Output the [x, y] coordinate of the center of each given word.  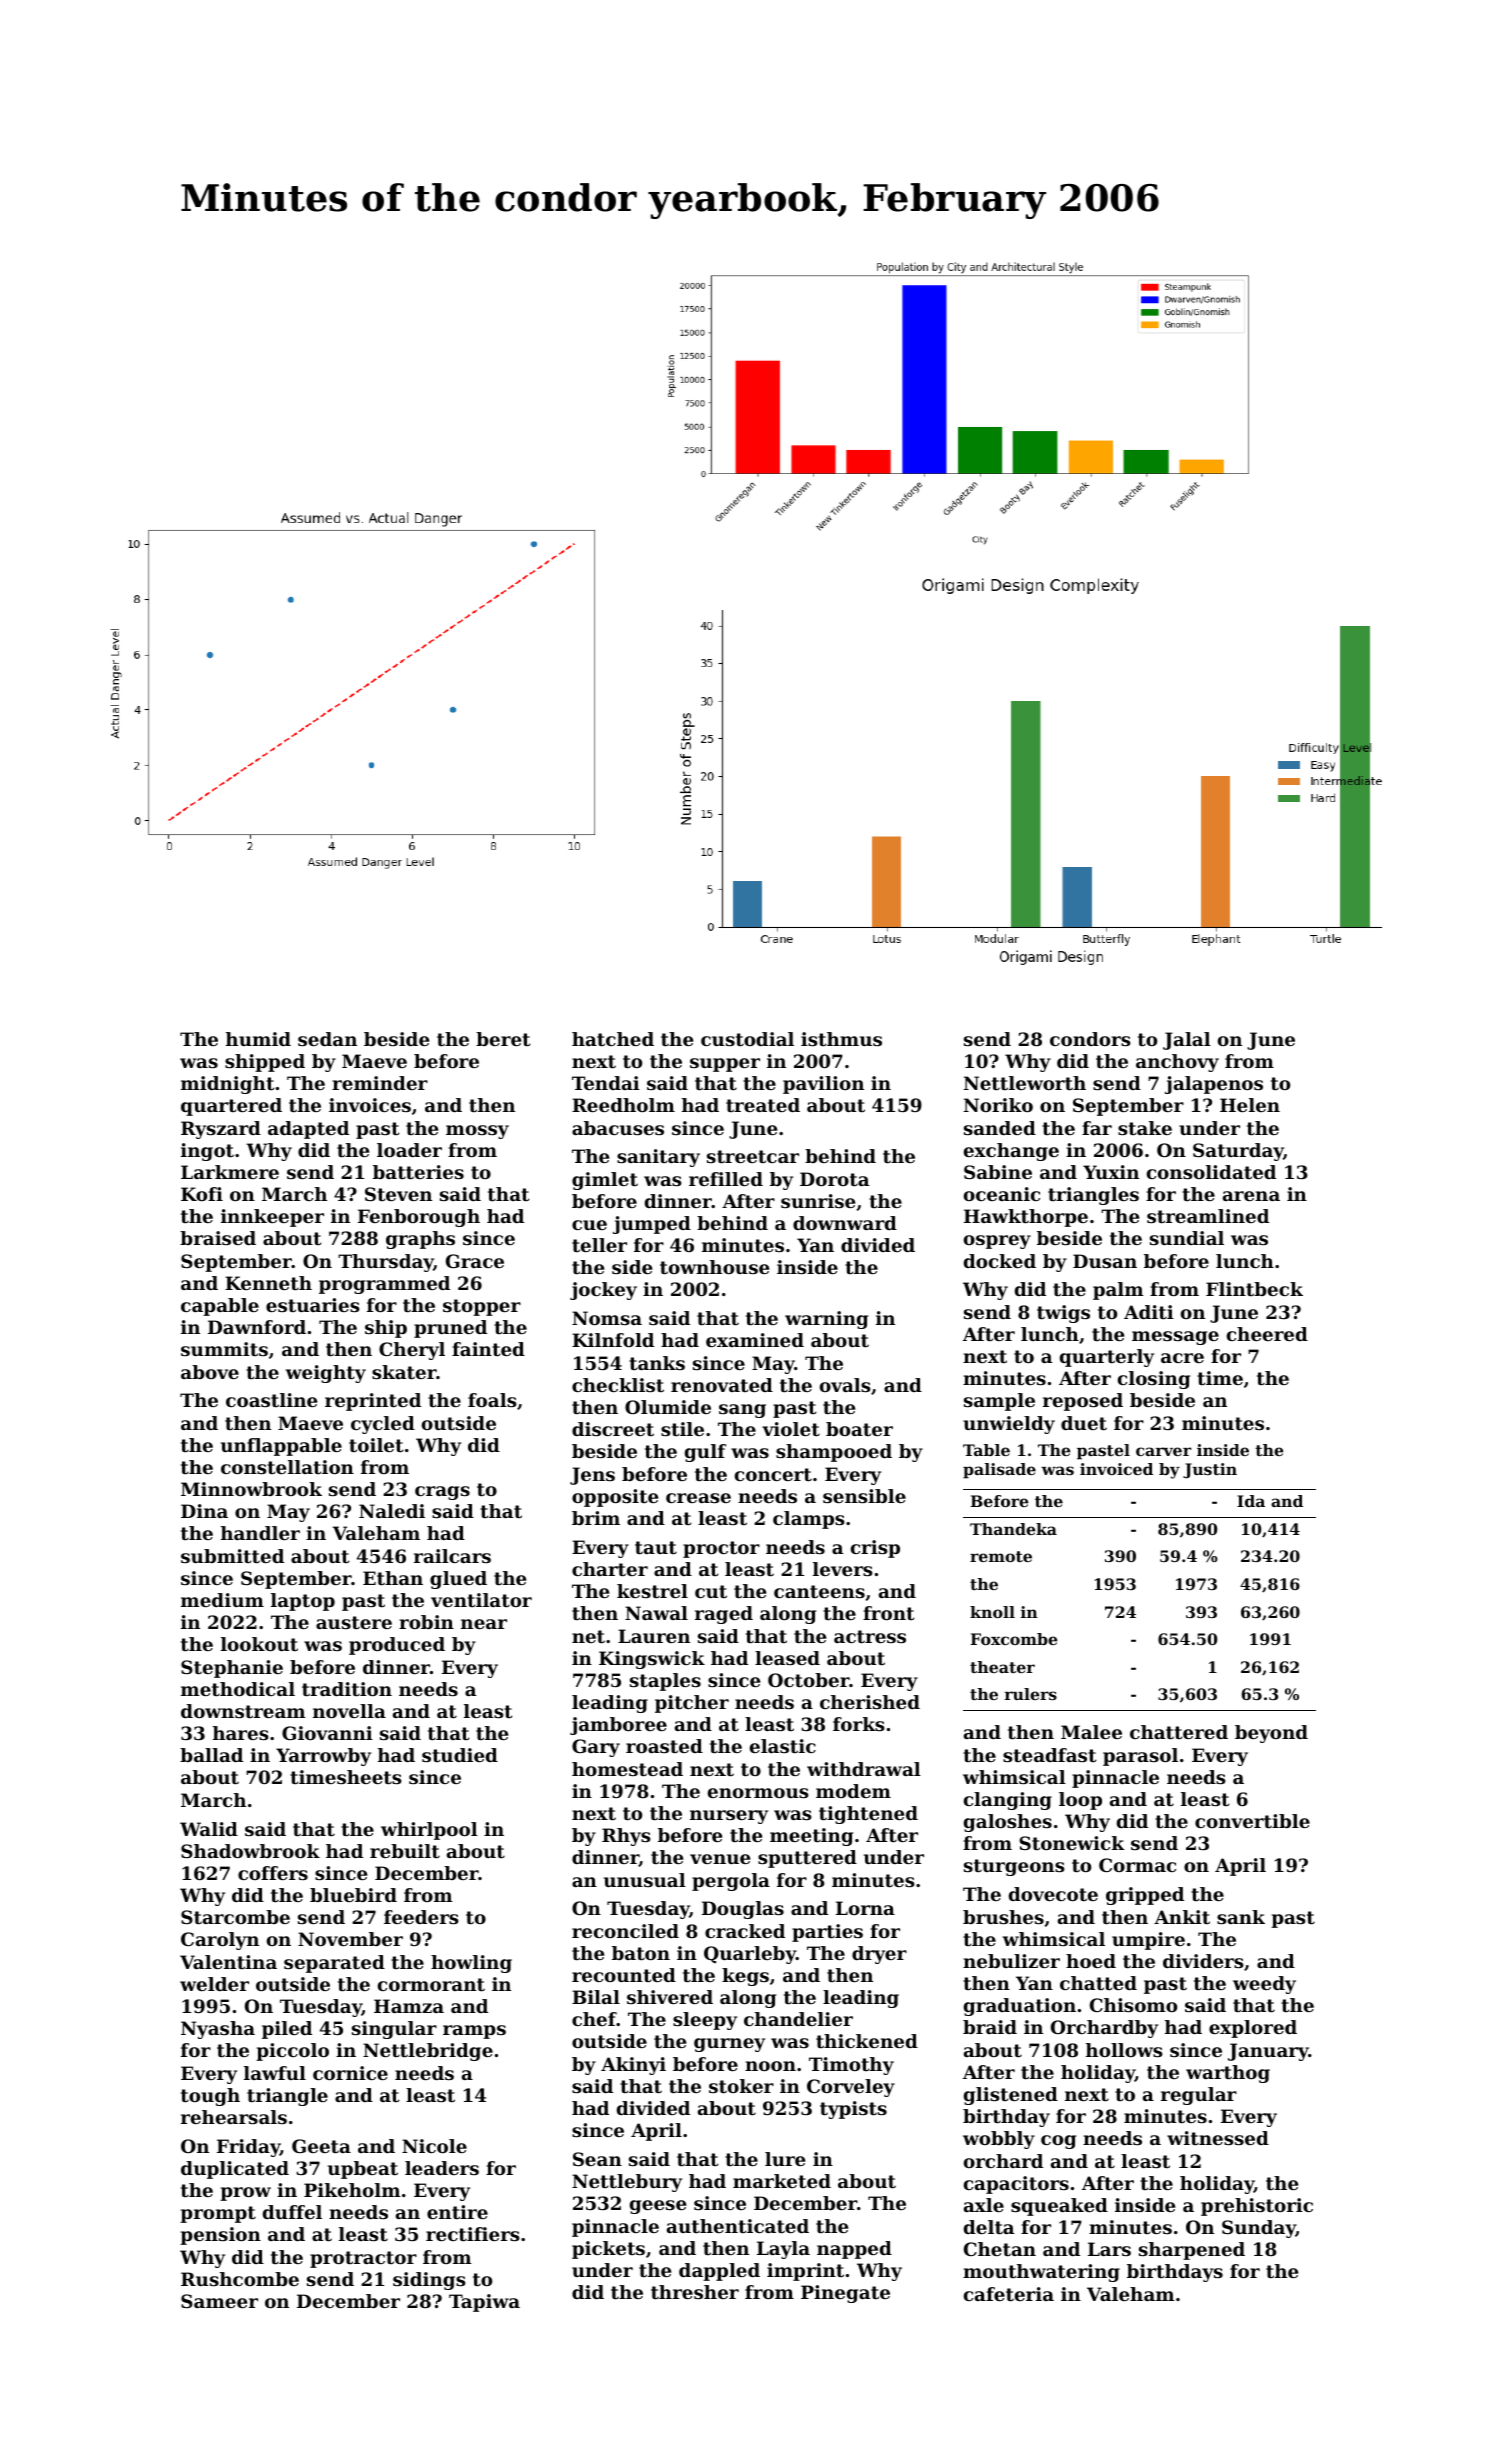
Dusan [1105, 1261]
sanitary [658, 1158]
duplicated [235, 2170]
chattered [1179, 1732]
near [484, 1624]
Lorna [865, 1908]
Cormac [1137, 1865]
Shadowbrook [250, 1851]
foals [492, 1400]
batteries [418, 1172]
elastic [783, 1746]
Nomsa [607, 1318]
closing [1154, 1380]
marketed [782, 2181]
